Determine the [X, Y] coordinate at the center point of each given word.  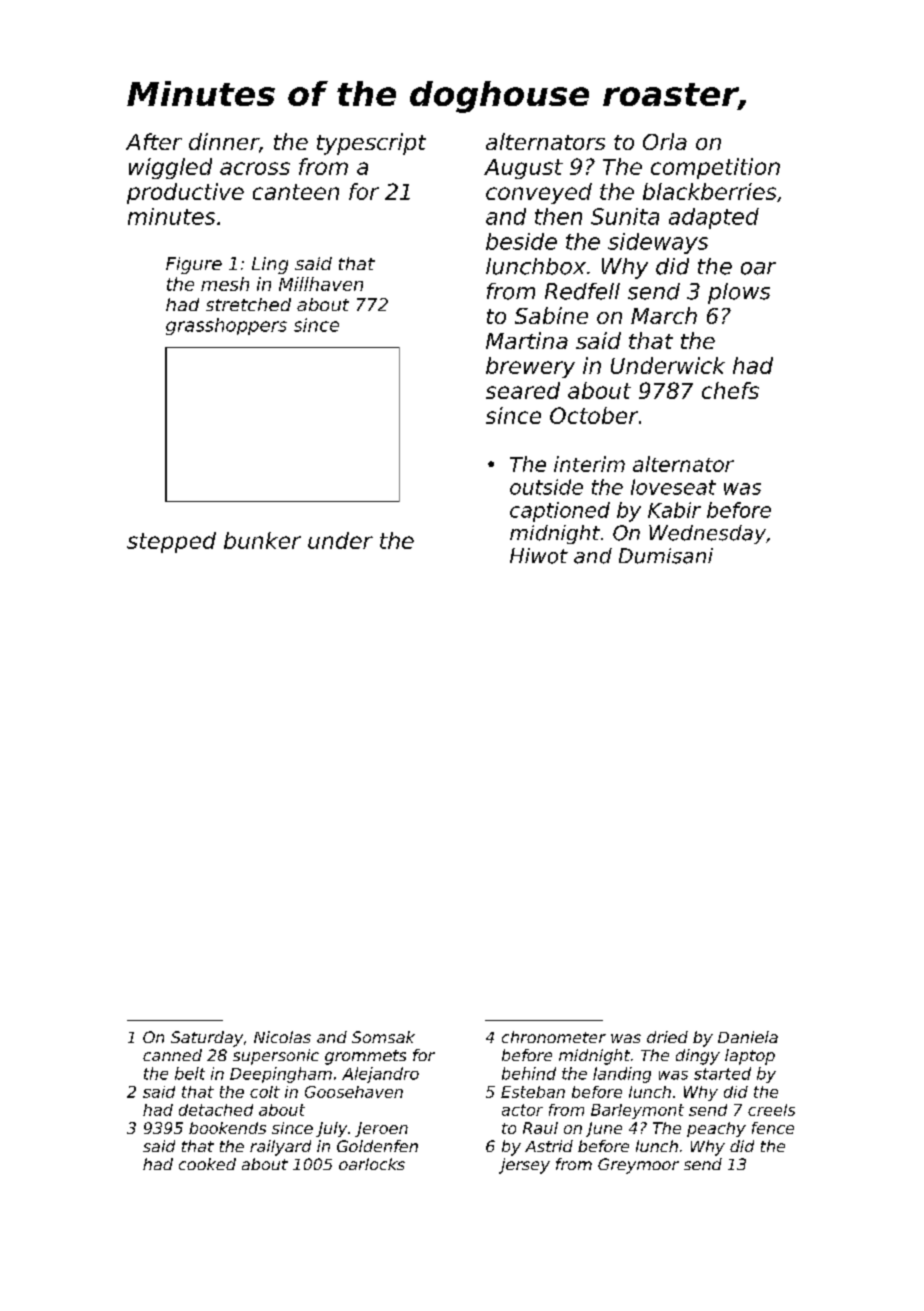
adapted [714, 218]
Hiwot [539, 556]
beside [521, 241]
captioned [560, 512]
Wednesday [707, 534]
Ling [270, 265]
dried [667, 1037]
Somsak [383, 1037]
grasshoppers [226, 326]
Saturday [207, 1039]
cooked [207, 1164]
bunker [262, 540]
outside [546, 487]
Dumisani [666, 556]
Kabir [674, 510]
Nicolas [282, 1037]
